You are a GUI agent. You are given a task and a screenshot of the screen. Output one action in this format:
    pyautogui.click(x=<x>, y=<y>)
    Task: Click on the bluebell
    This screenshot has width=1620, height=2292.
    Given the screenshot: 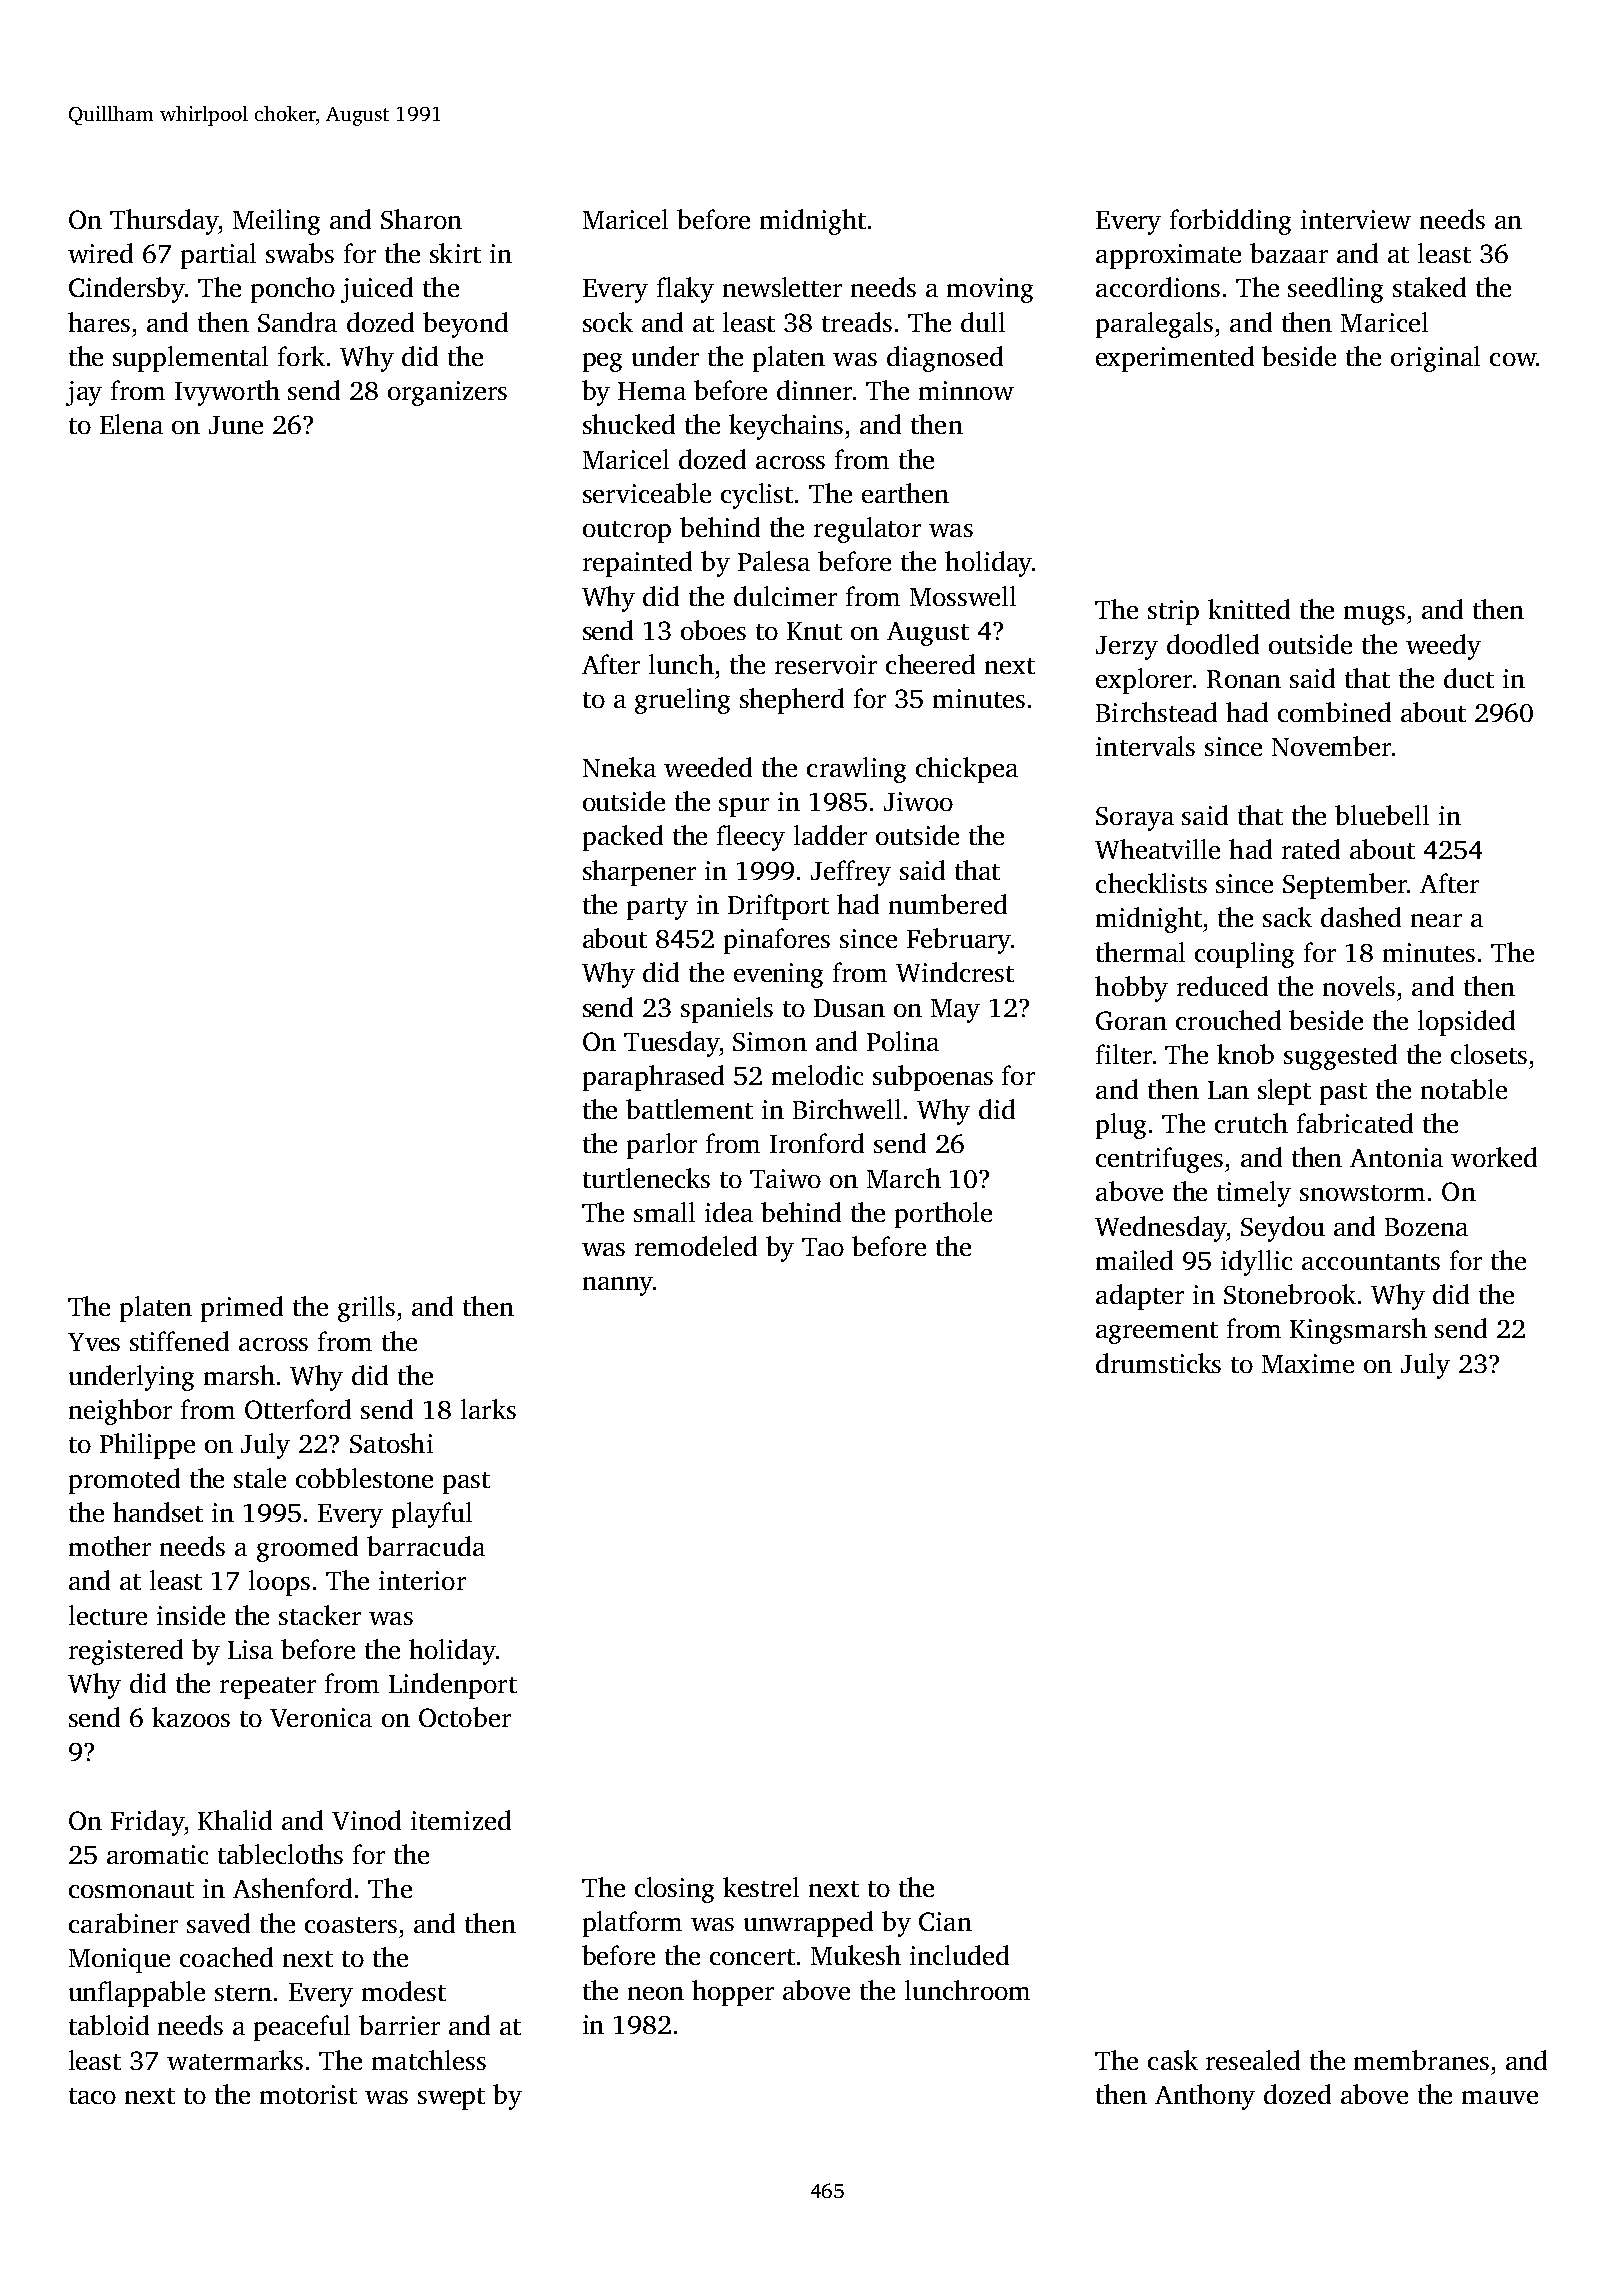 What is the action you would take?
    pyautogui.click(x=1382, y=815)
